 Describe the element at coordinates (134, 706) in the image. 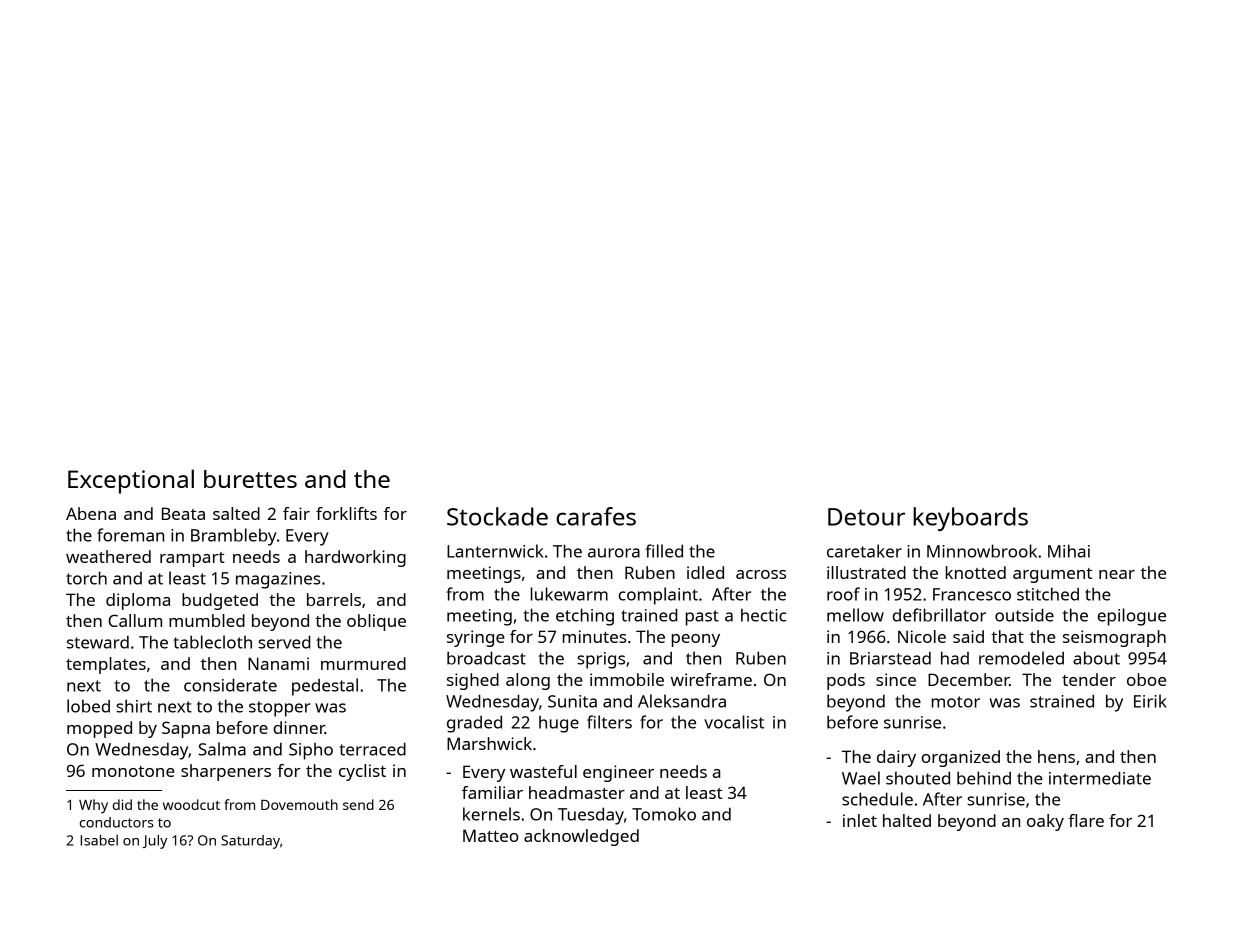

I see `shirt` at that location.
